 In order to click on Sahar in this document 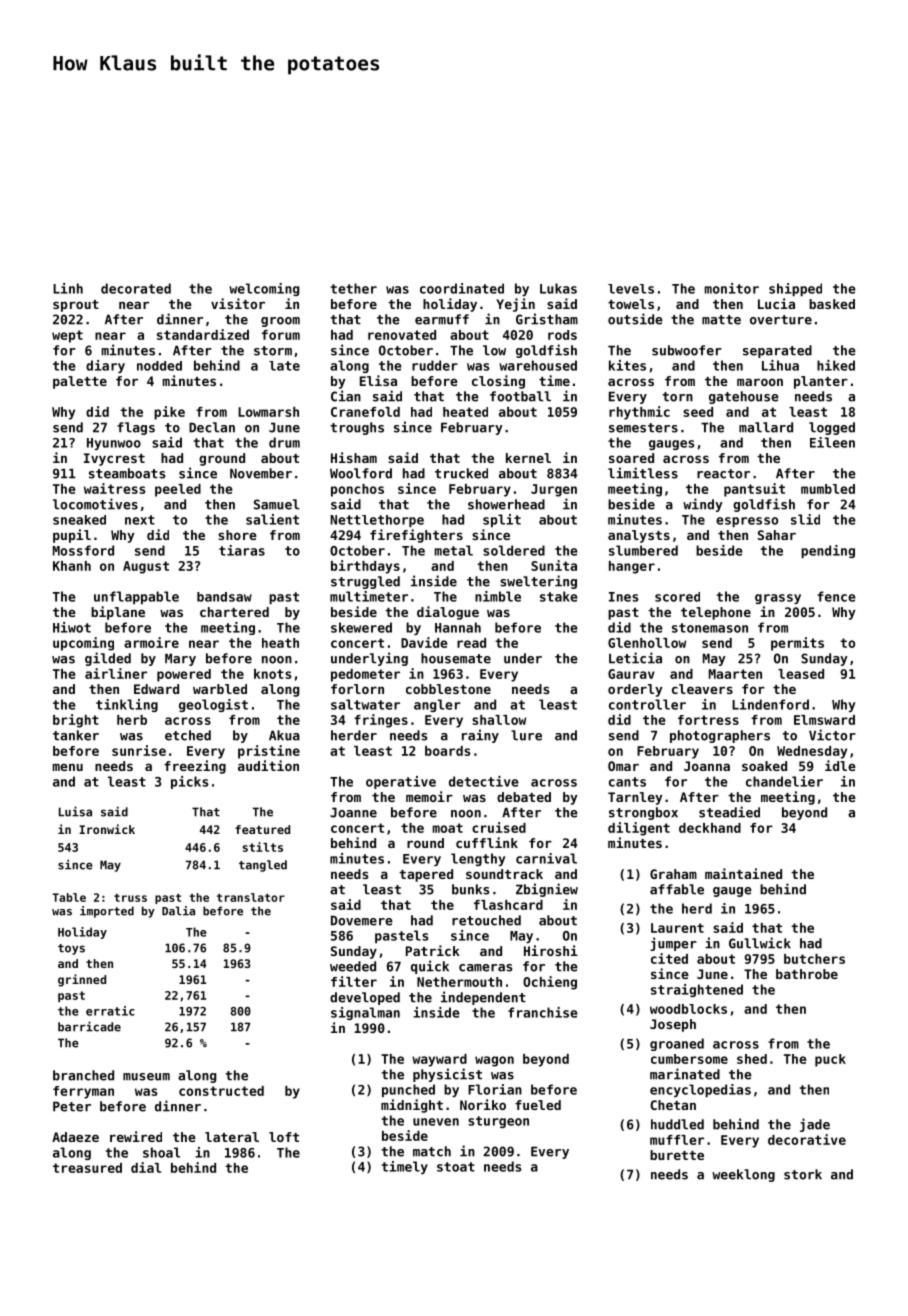, I will do `click(777, 535)`.
